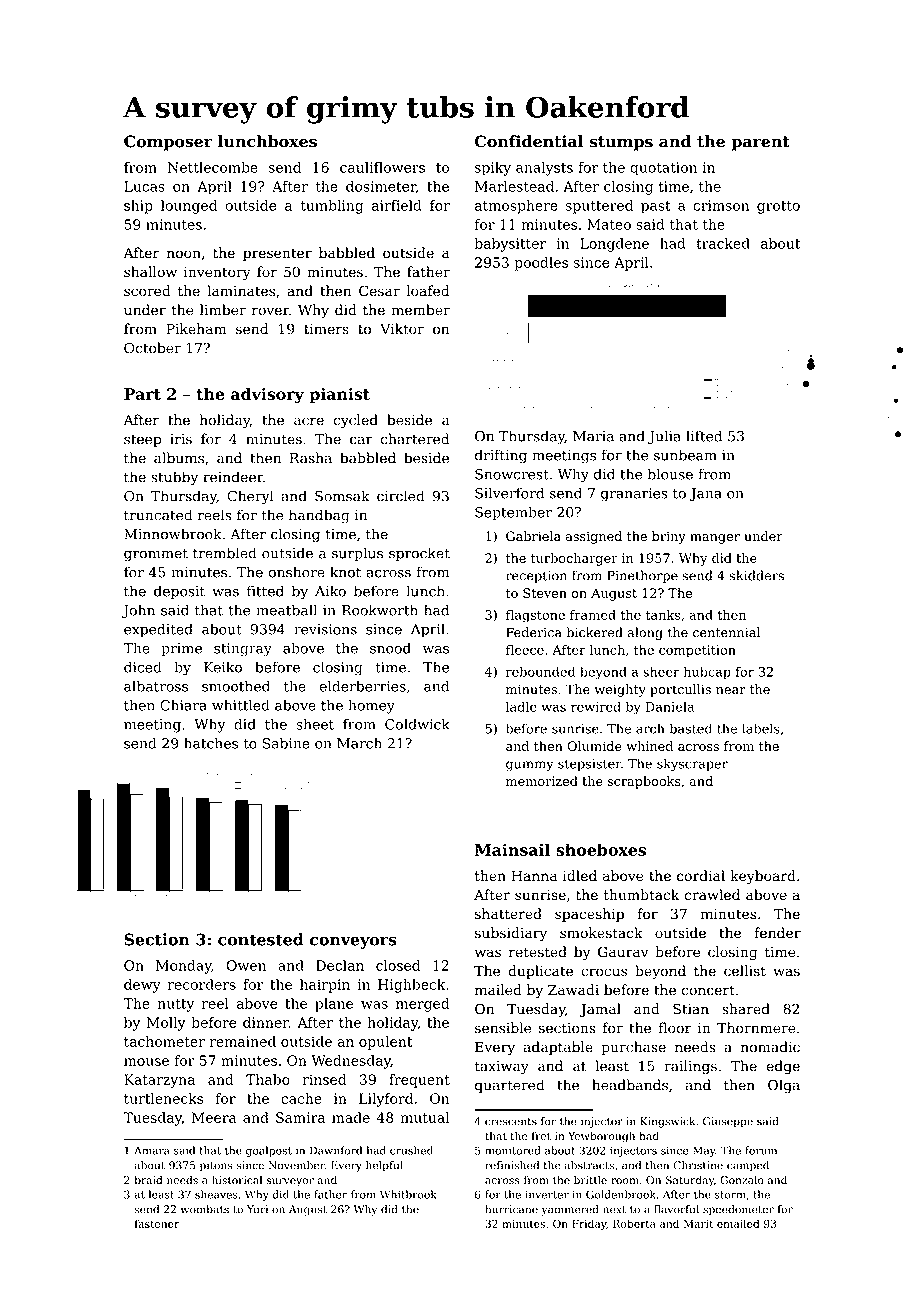 The width and height of the page is (924, 1308). Describe the element at coordinates (704, 436) in the page. I see `lifted` at that location.
